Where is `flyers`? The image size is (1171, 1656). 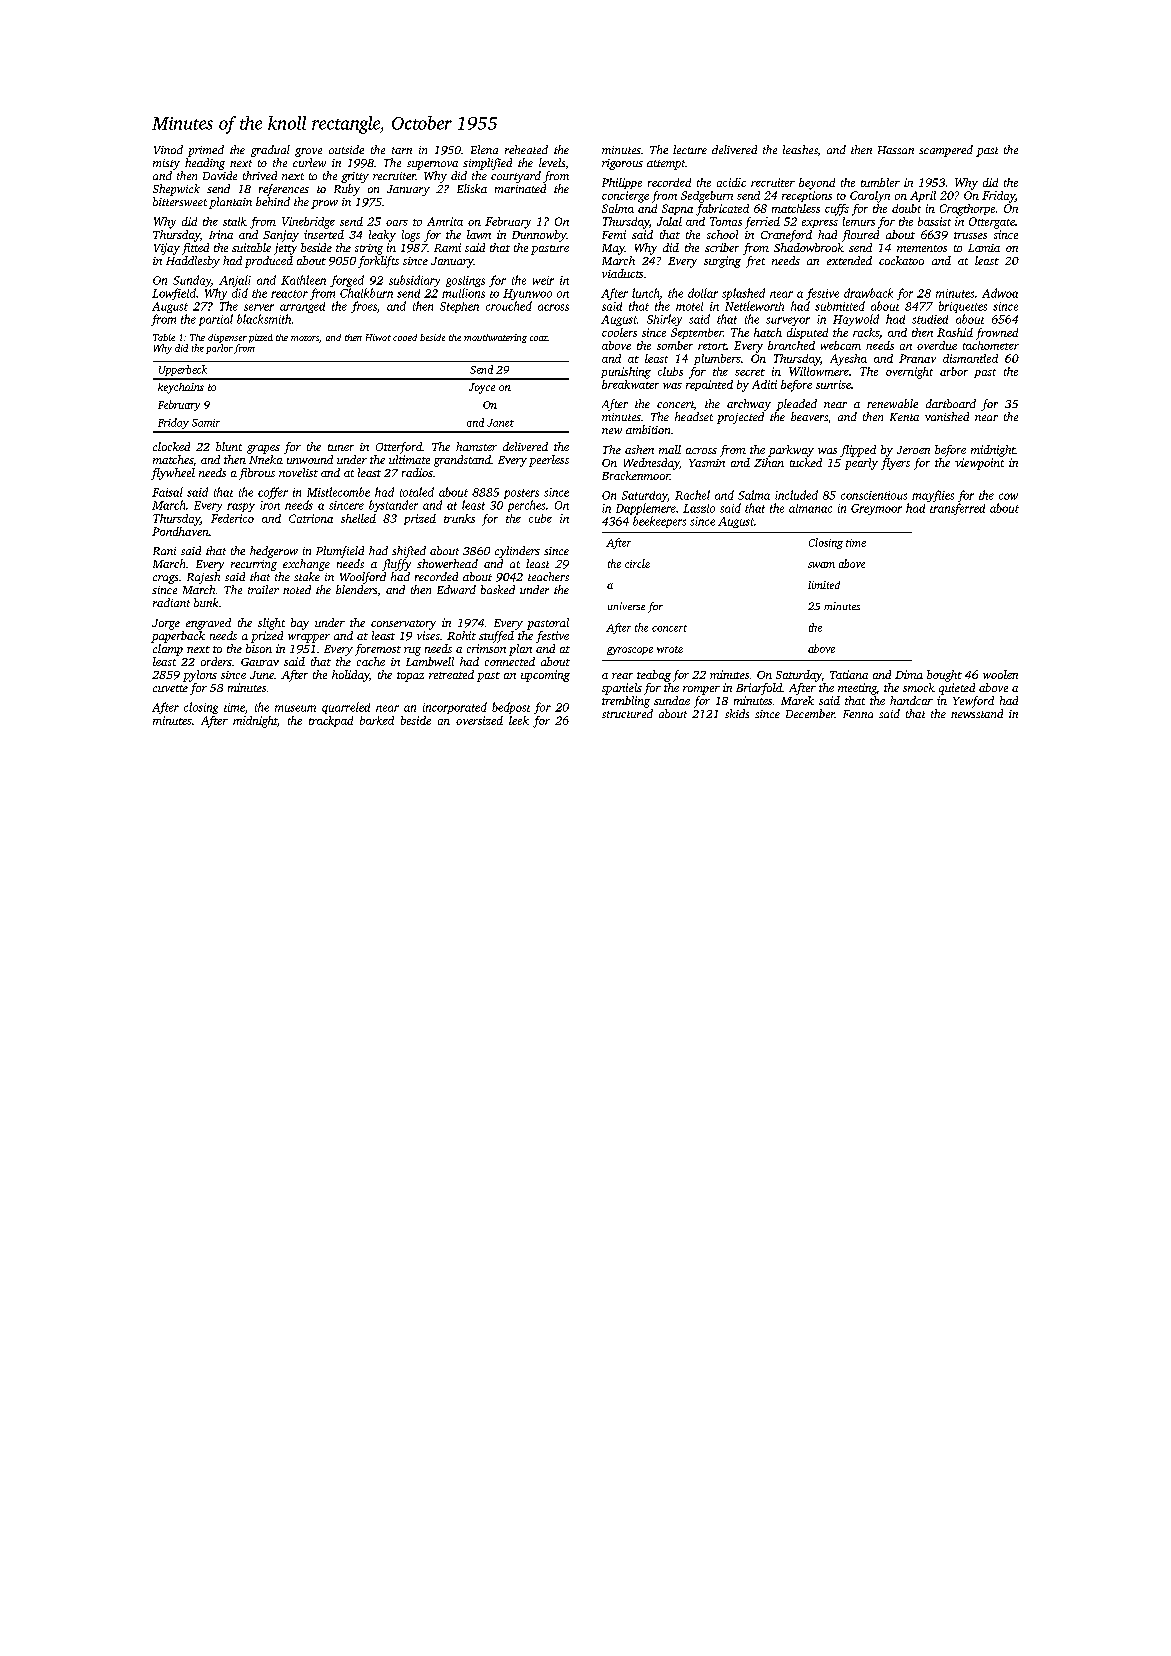 flyers is located at coordinates (895, 464).
